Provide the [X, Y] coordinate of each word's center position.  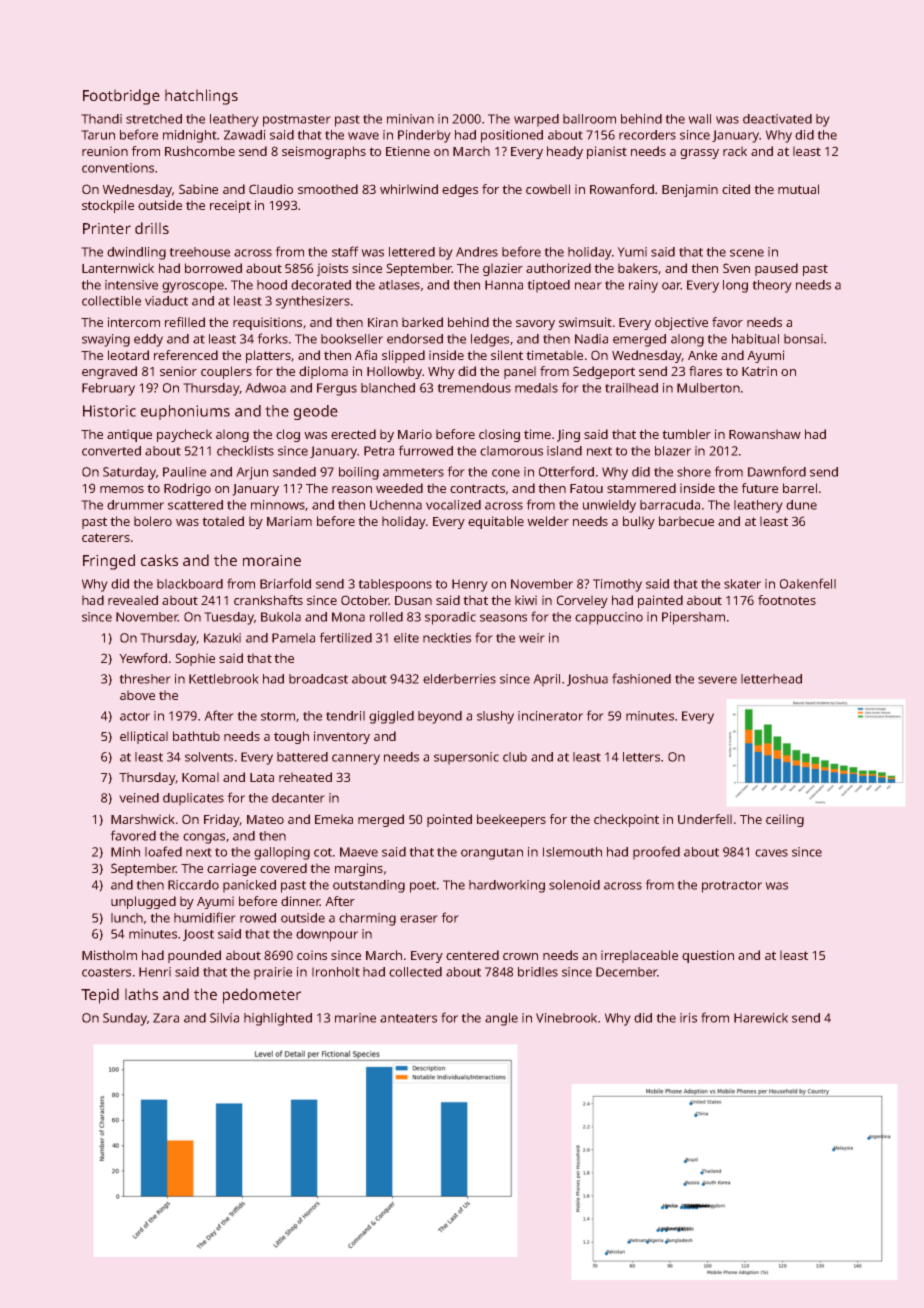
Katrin [759, 371]
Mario [415, 434]
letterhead [771, 679]
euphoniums [185, 412]
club [515, 757]
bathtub [196, 736]
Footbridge [121, 97]
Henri [155, 972]
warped [536, 120]
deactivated [777, 119]
